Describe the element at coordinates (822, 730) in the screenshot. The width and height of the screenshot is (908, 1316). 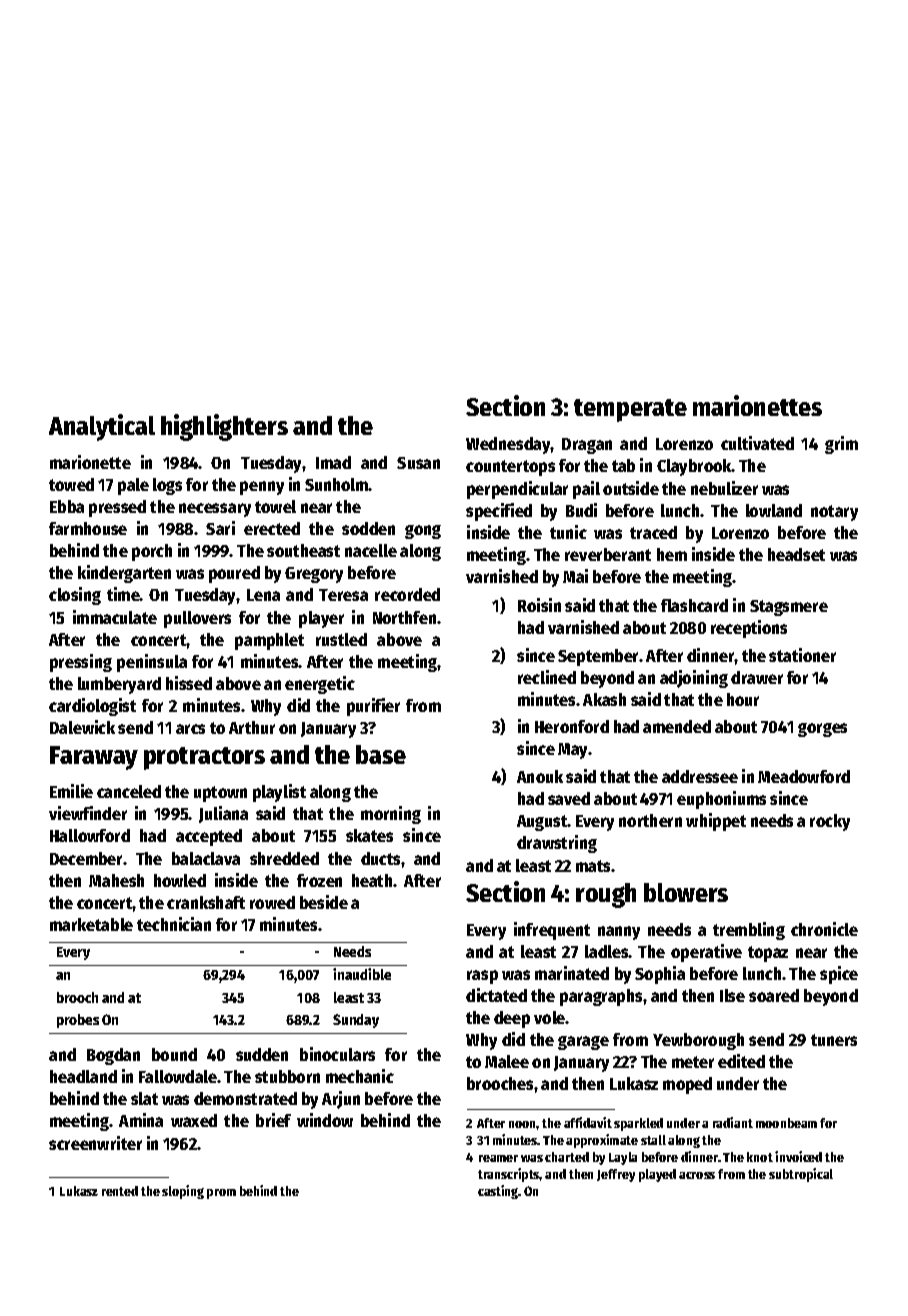
I see `gorges` at that location.
